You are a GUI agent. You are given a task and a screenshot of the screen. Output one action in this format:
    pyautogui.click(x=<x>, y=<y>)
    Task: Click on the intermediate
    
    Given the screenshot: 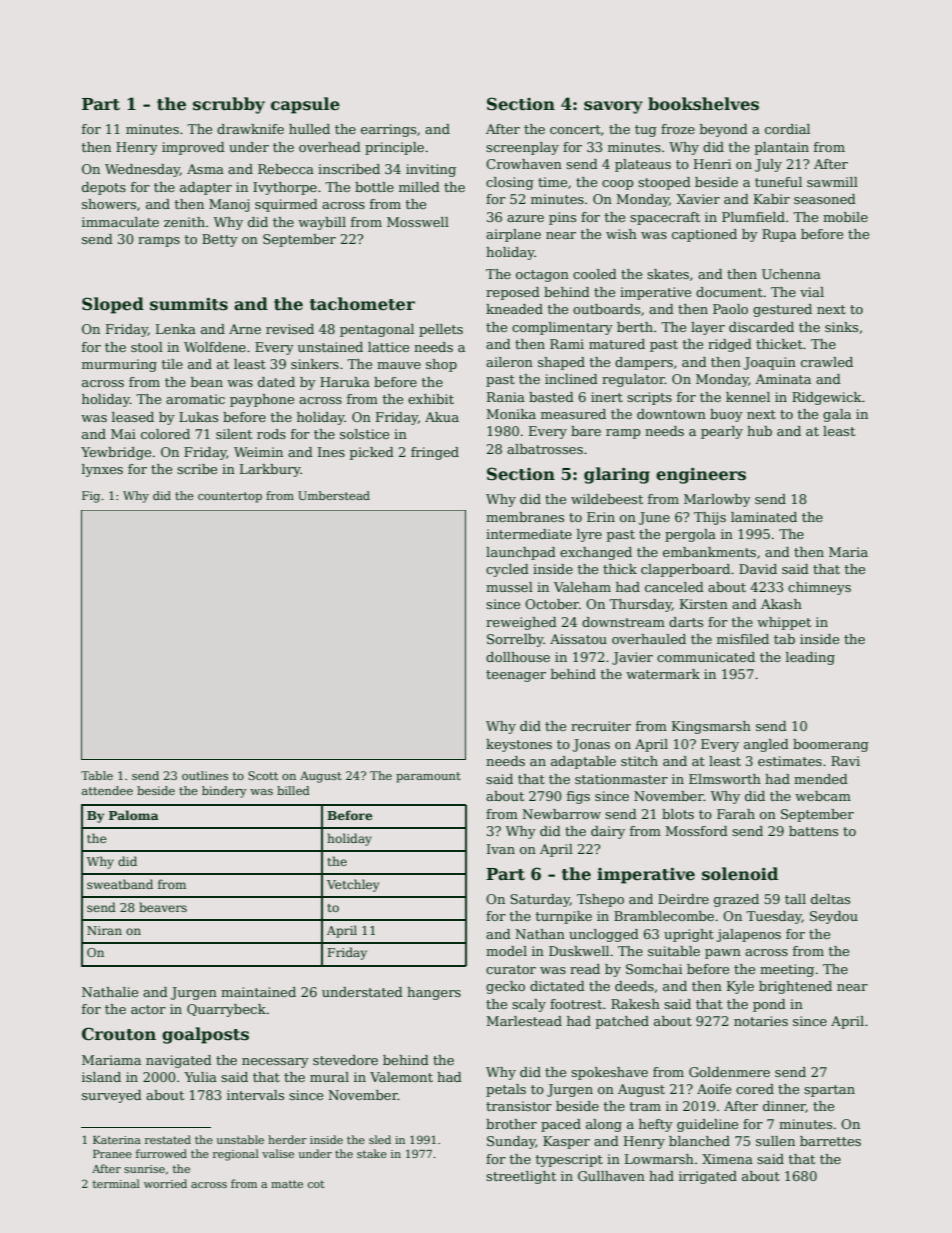 What is the action you would take?
    pyautogui.click(x=529, y=534)
